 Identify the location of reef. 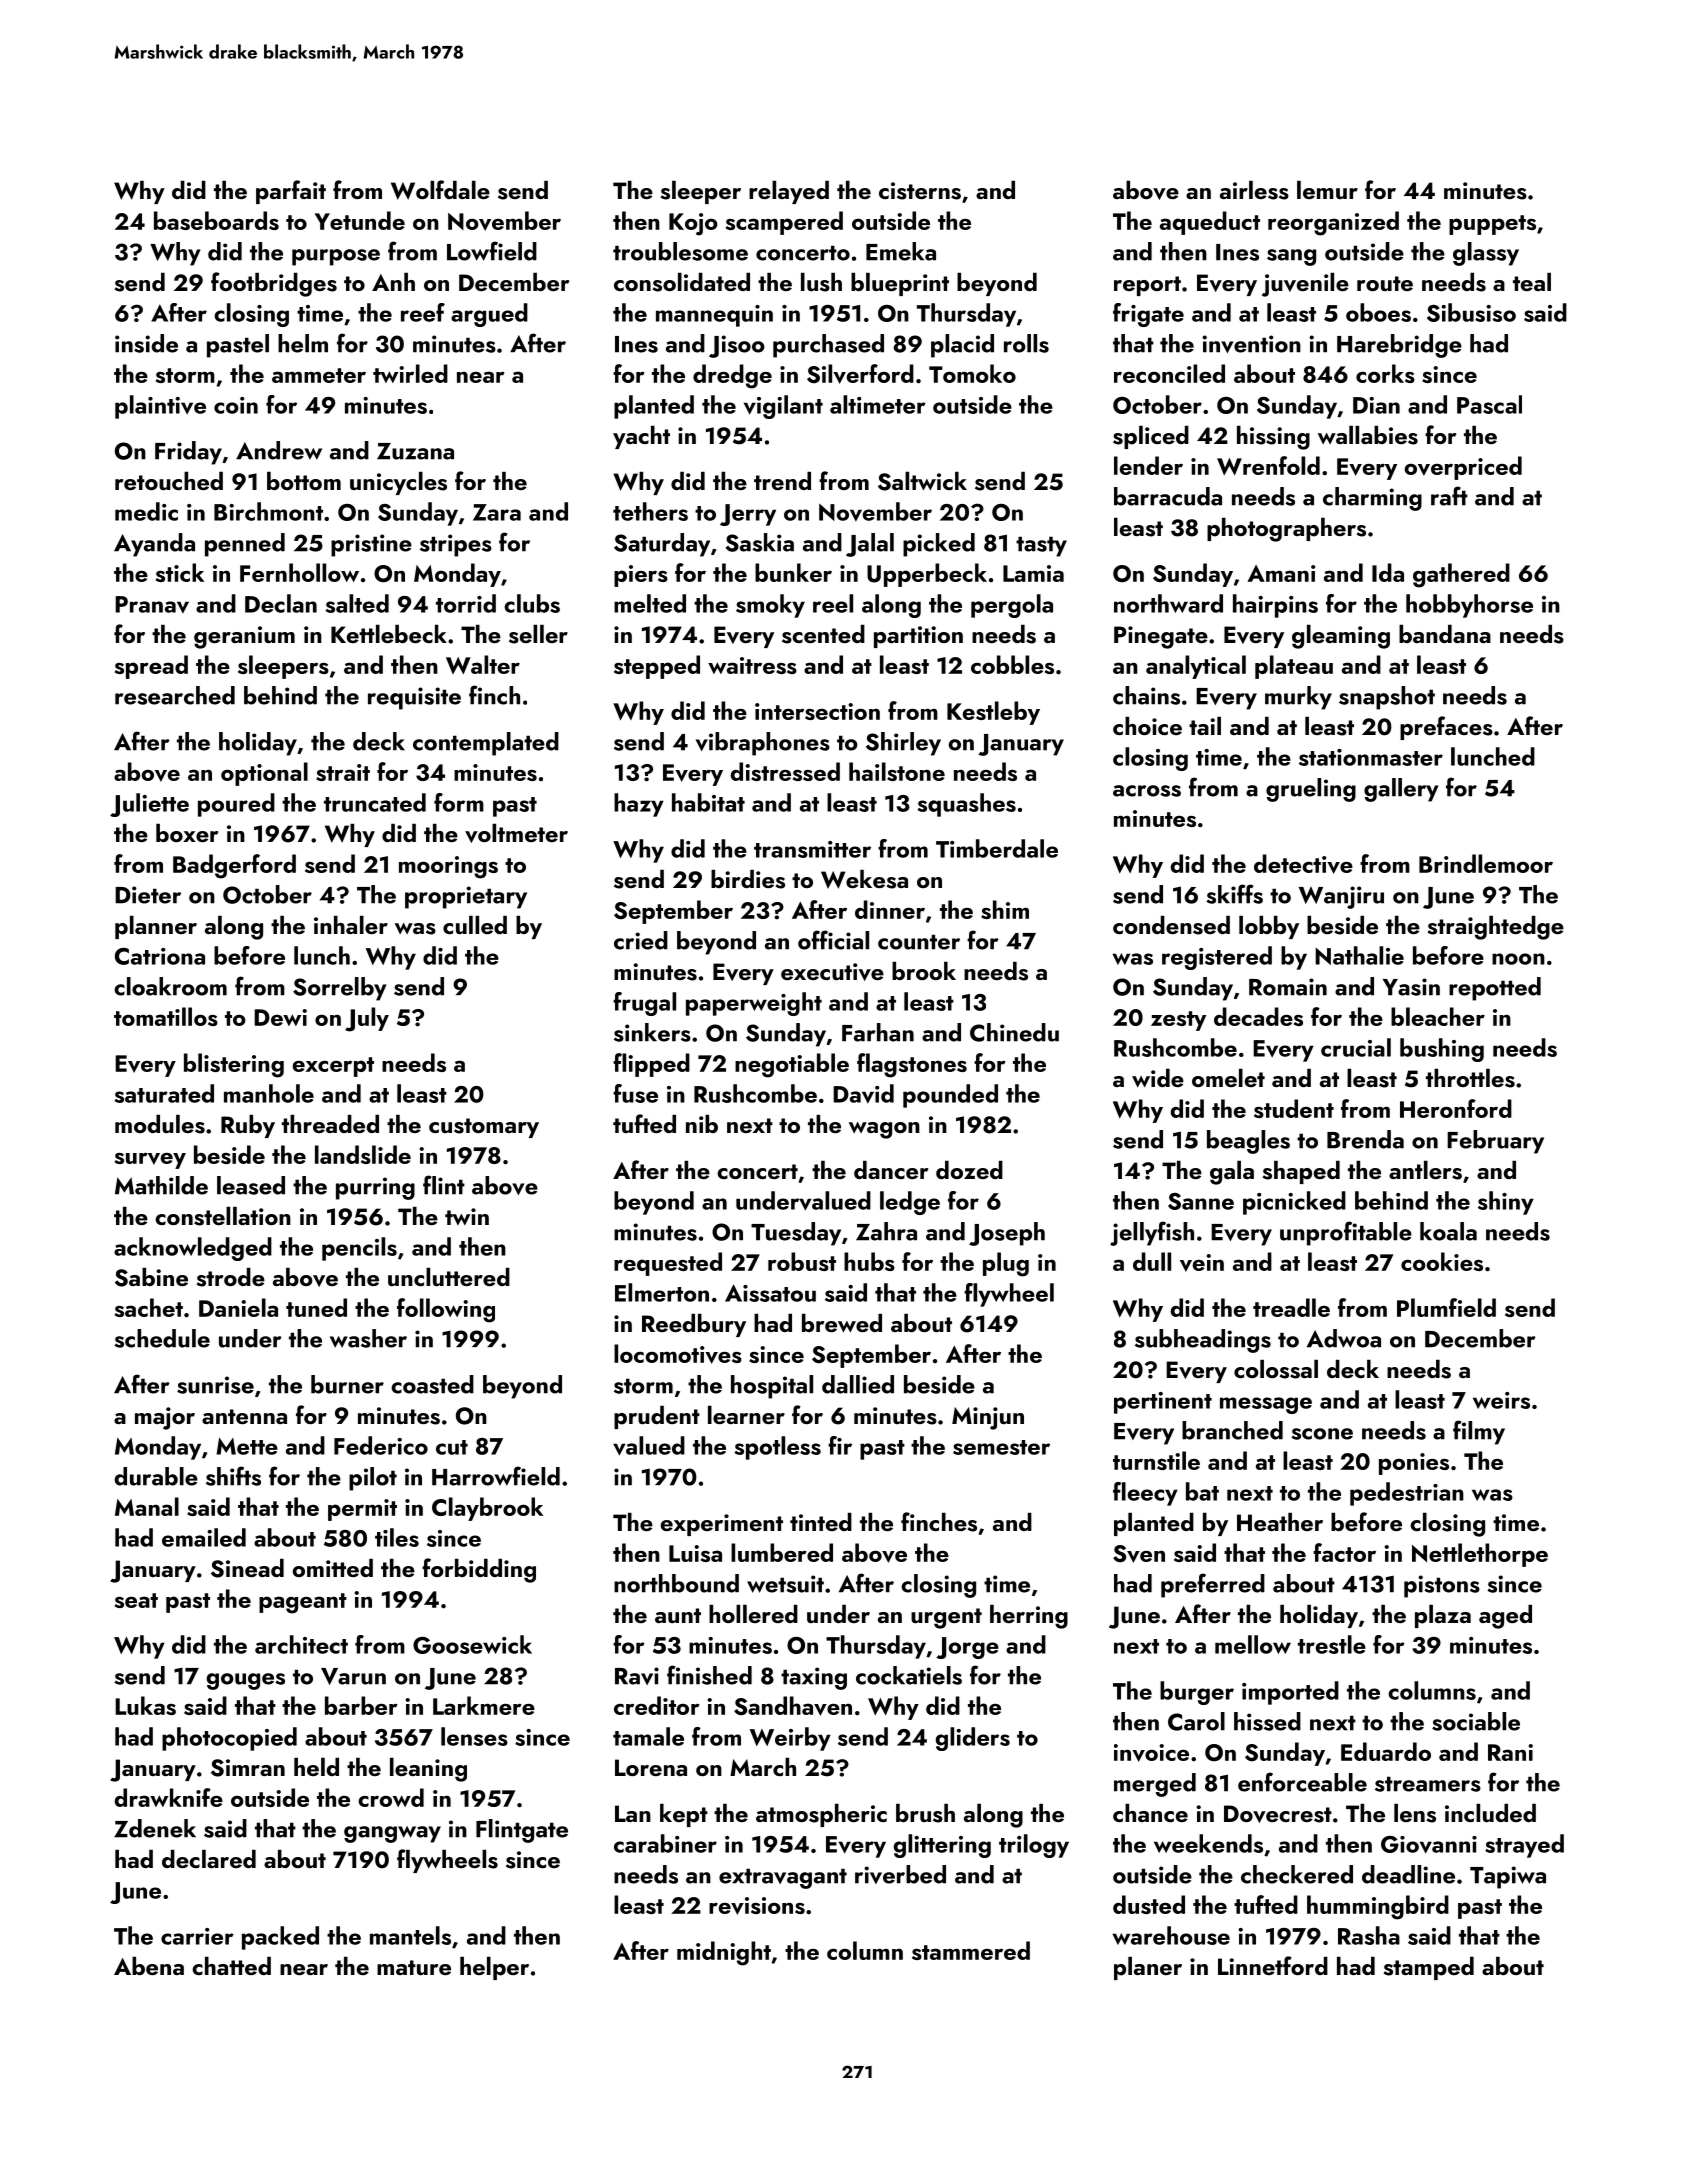
(423, 312).
